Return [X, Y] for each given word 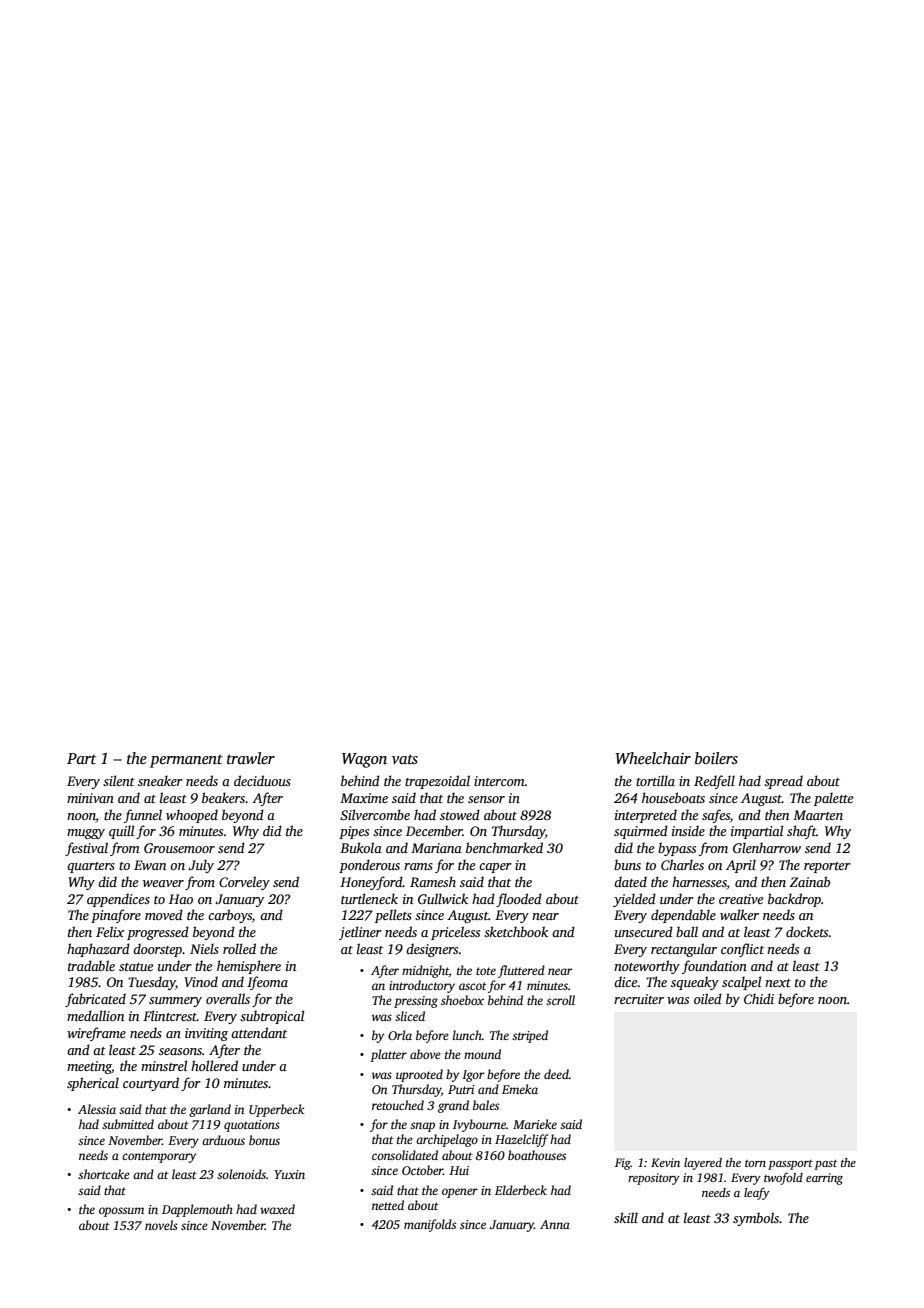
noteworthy [647, 967]
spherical [93, 1084]
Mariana [436, 848]
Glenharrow [767, 847]
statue [136, 967]
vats [405, 759]
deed [556, 1074]
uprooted [419, 1075]
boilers [716, 758]
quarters [91, 867]
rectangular [684, 950]
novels [161, 1225]
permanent [186, 761]
